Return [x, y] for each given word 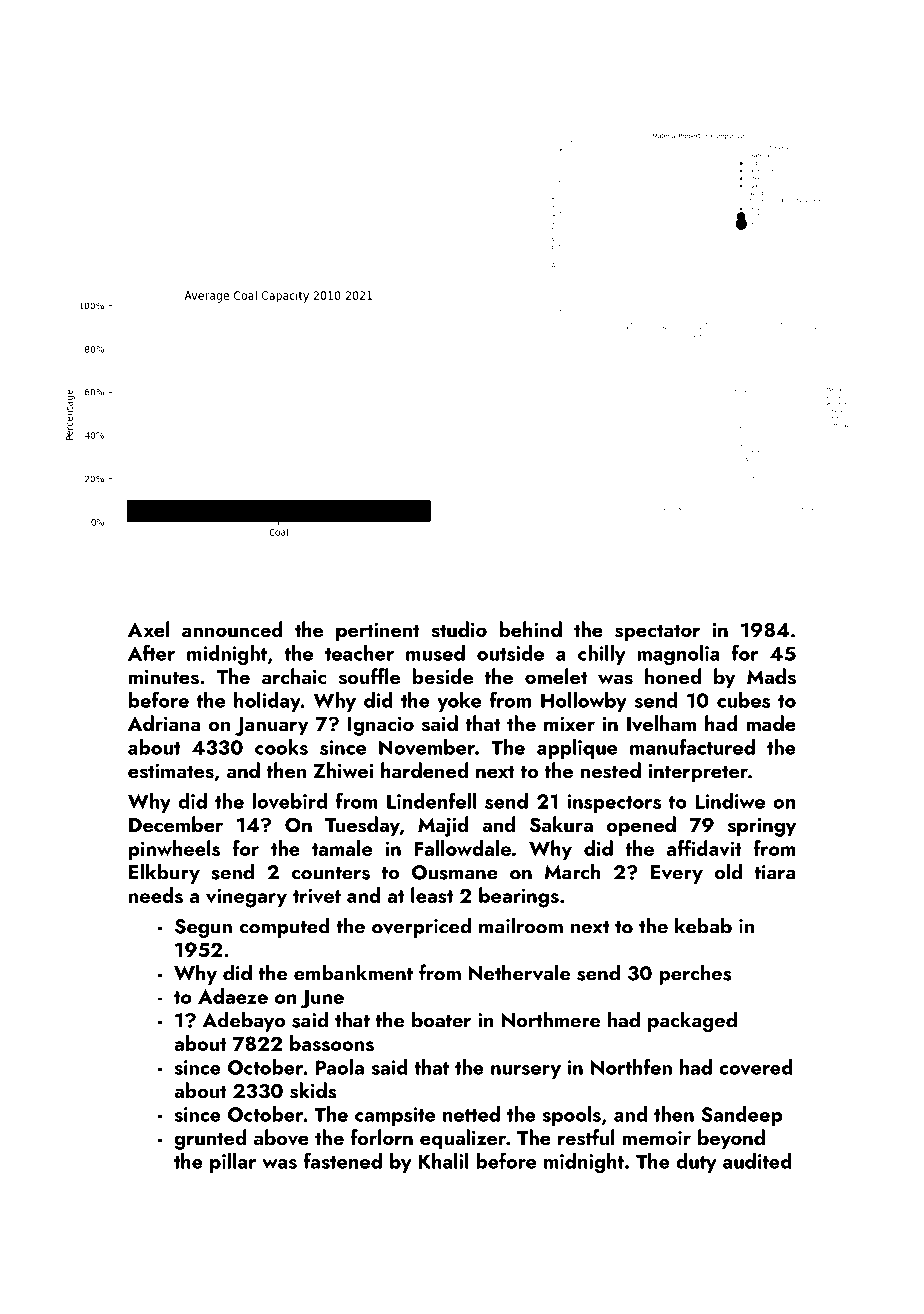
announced [232, 629]
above [281, 1137]
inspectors [614, 803]
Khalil [443, 1161]
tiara [775, 872]
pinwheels [174, 850]
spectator [657, 633]
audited [757, 1161]
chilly [602, 655]
